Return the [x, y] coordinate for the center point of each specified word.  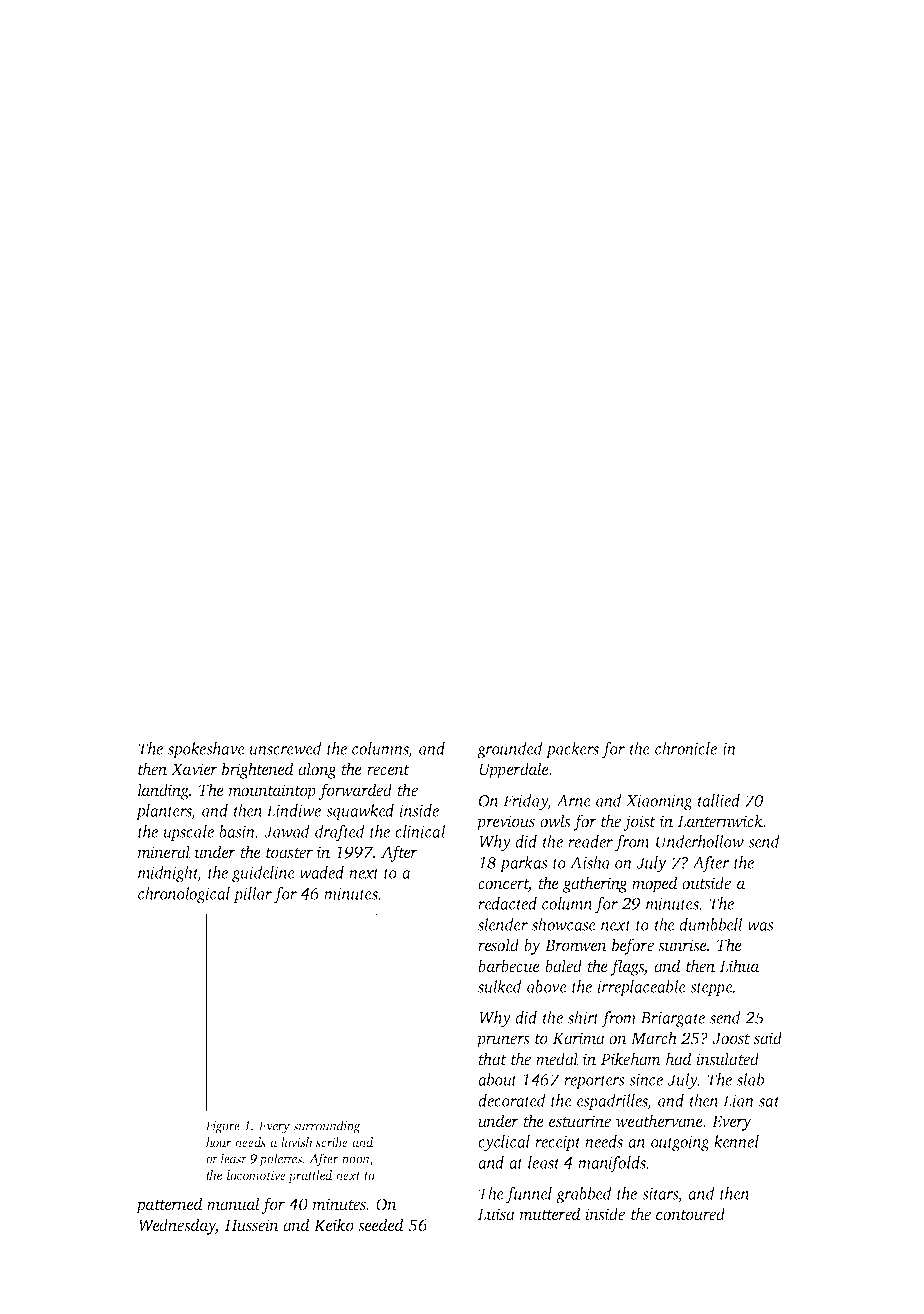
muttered [550, 1214]
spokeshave [206, 750]
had [679, 1059]
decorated [512, 1100]
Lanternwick [720, 821]
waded [321, 872]
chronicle [686, 748]
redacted [507, 903]
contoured [690, 1214]
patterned [169, 1205]
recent [388, 770]
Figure [223, 1127]
